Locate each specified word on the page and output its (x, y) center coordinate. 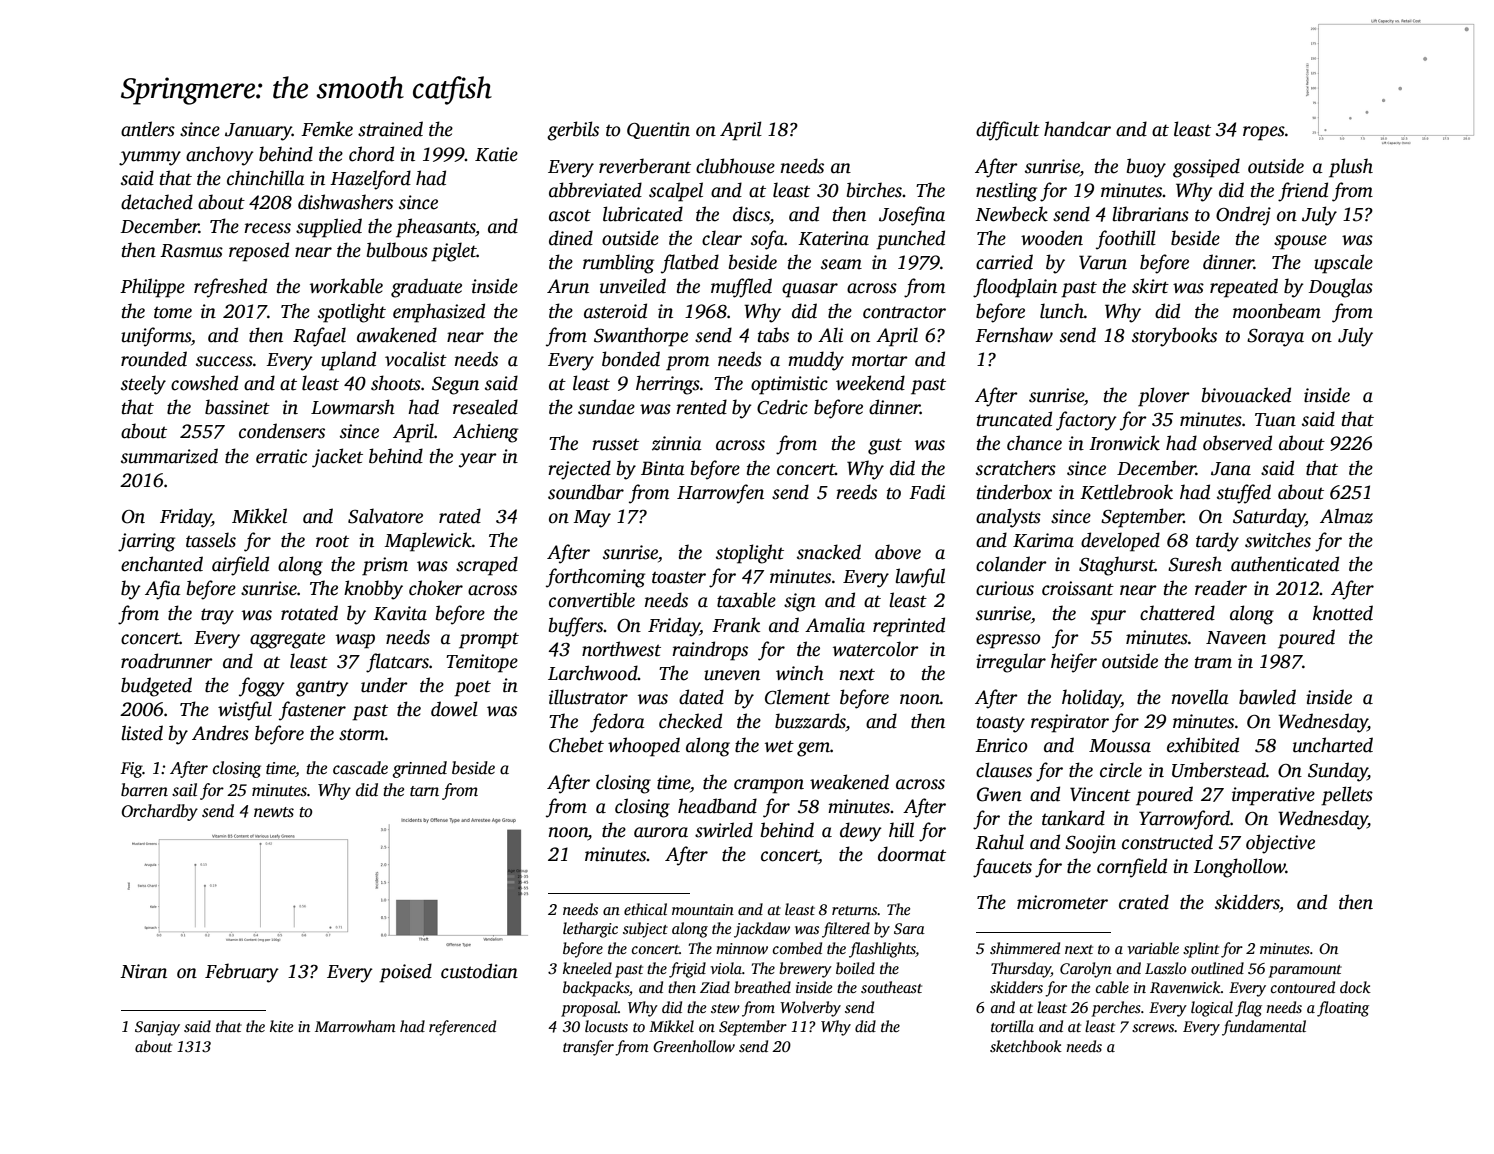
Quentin (658, 130)
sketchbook (1026, 1046)
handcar (1077, 129)
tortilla (1012, 1026)
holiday (1091, 699)
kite (281, 1026)
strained (390, 129)
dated (701, 697)
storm (362, 734)
